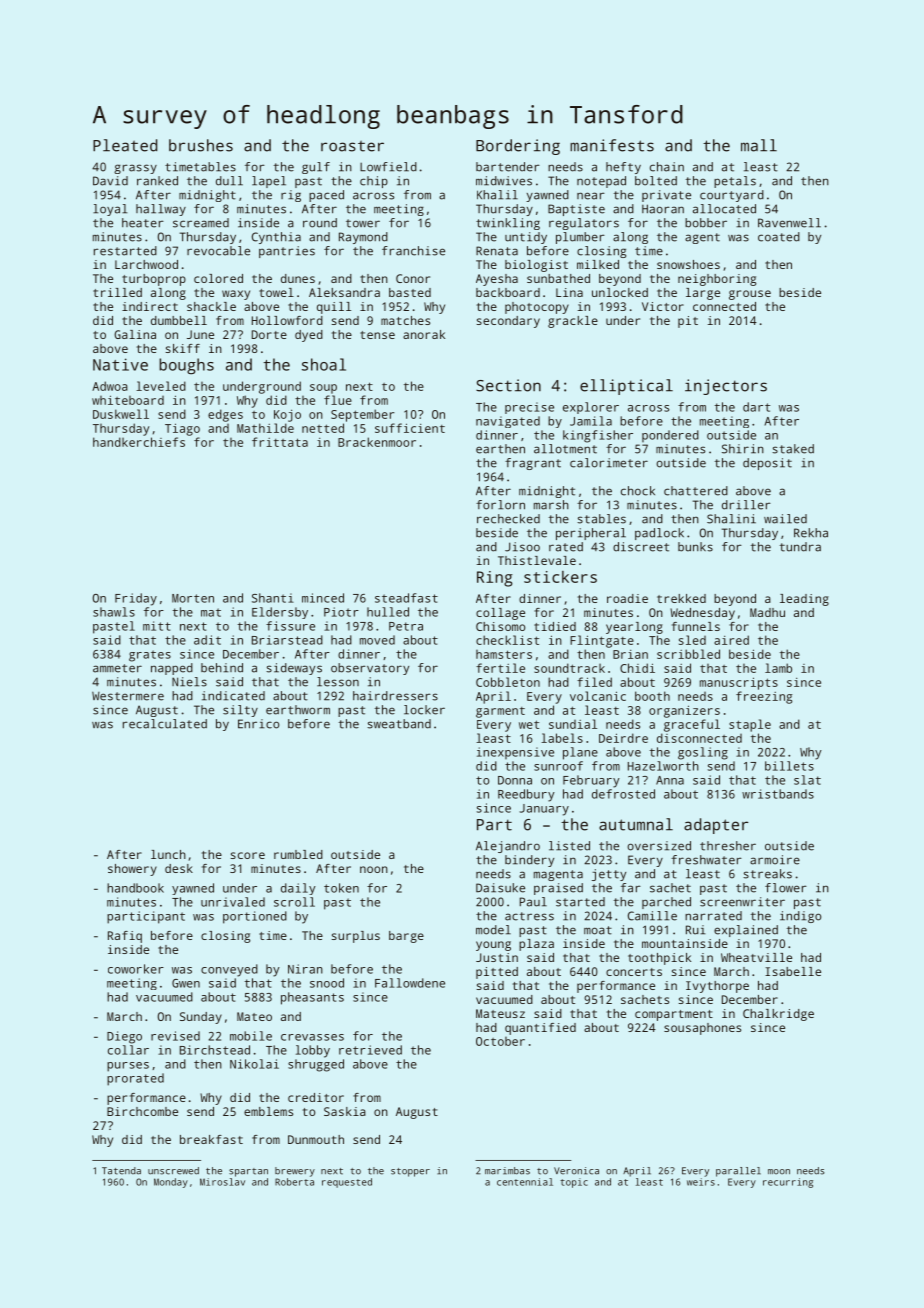 Image resolution: width=924 pixels, height=1308 pixels. Describe the element at coordinates (248, 855) in the page. I see `score` at that location.
